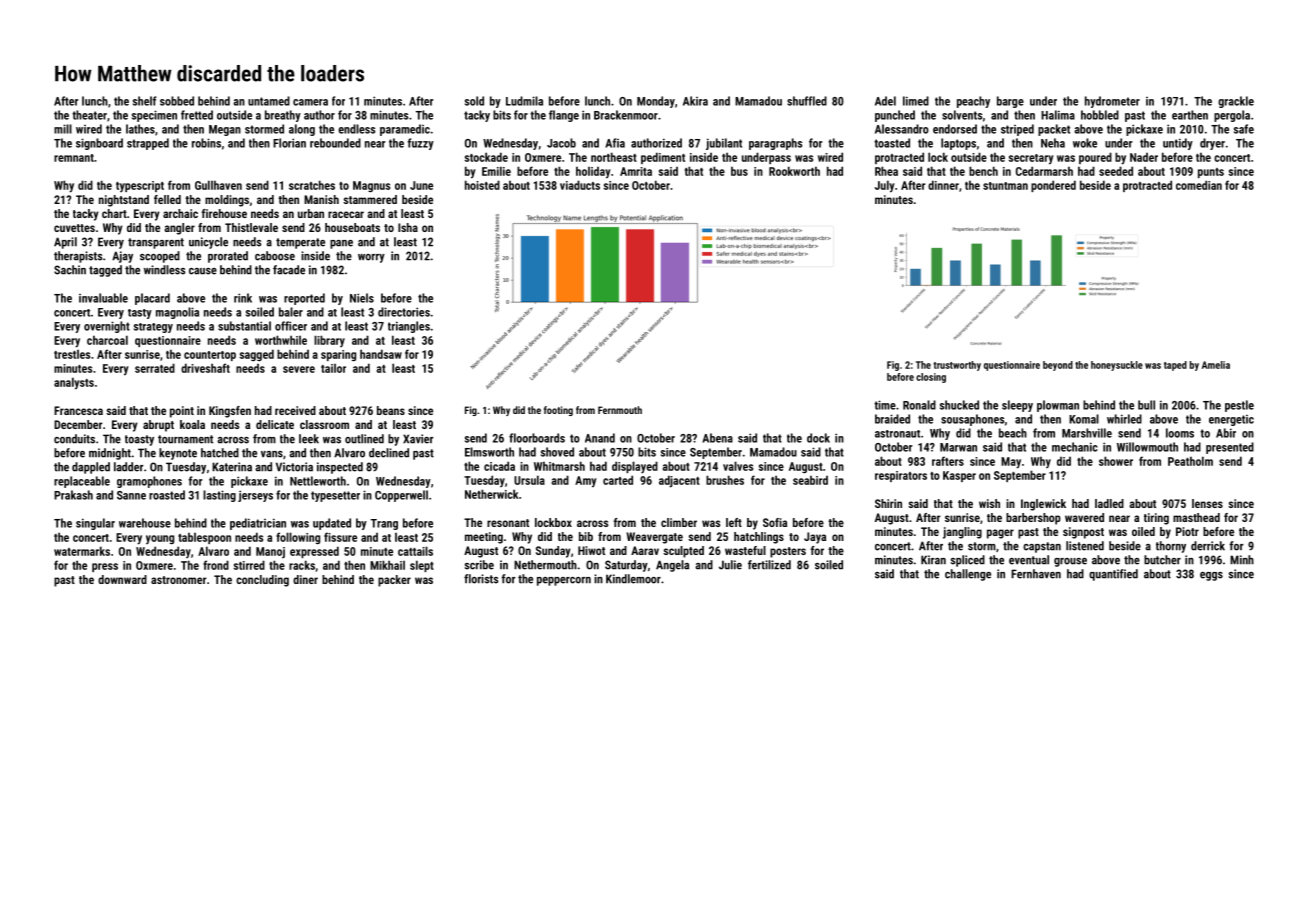 The image size is (1308, 924). I want to click on Anand, so click(600, 438).
